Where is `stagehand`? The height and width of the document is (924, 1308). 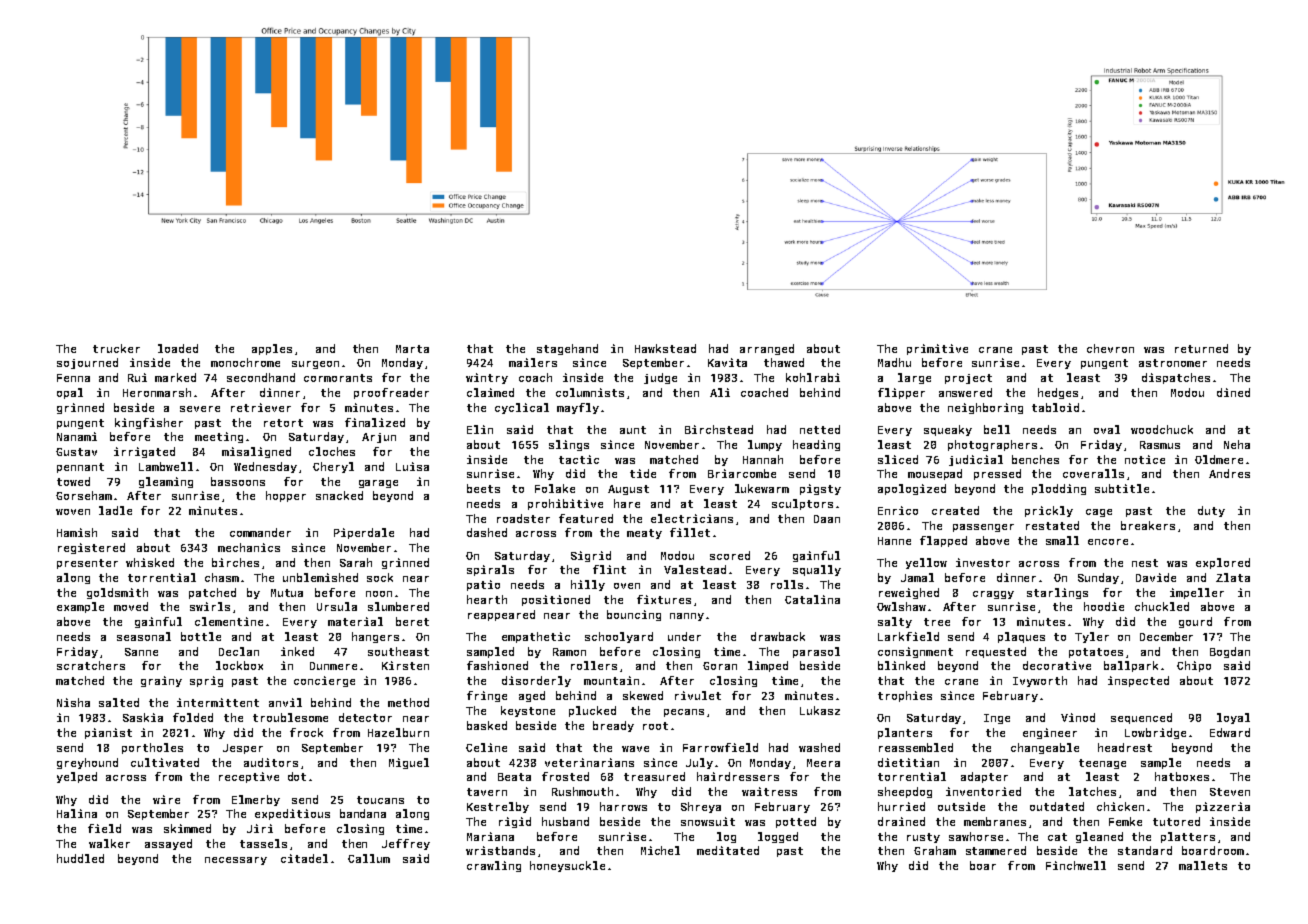 stagehand is located at coordinates (567, 349).
